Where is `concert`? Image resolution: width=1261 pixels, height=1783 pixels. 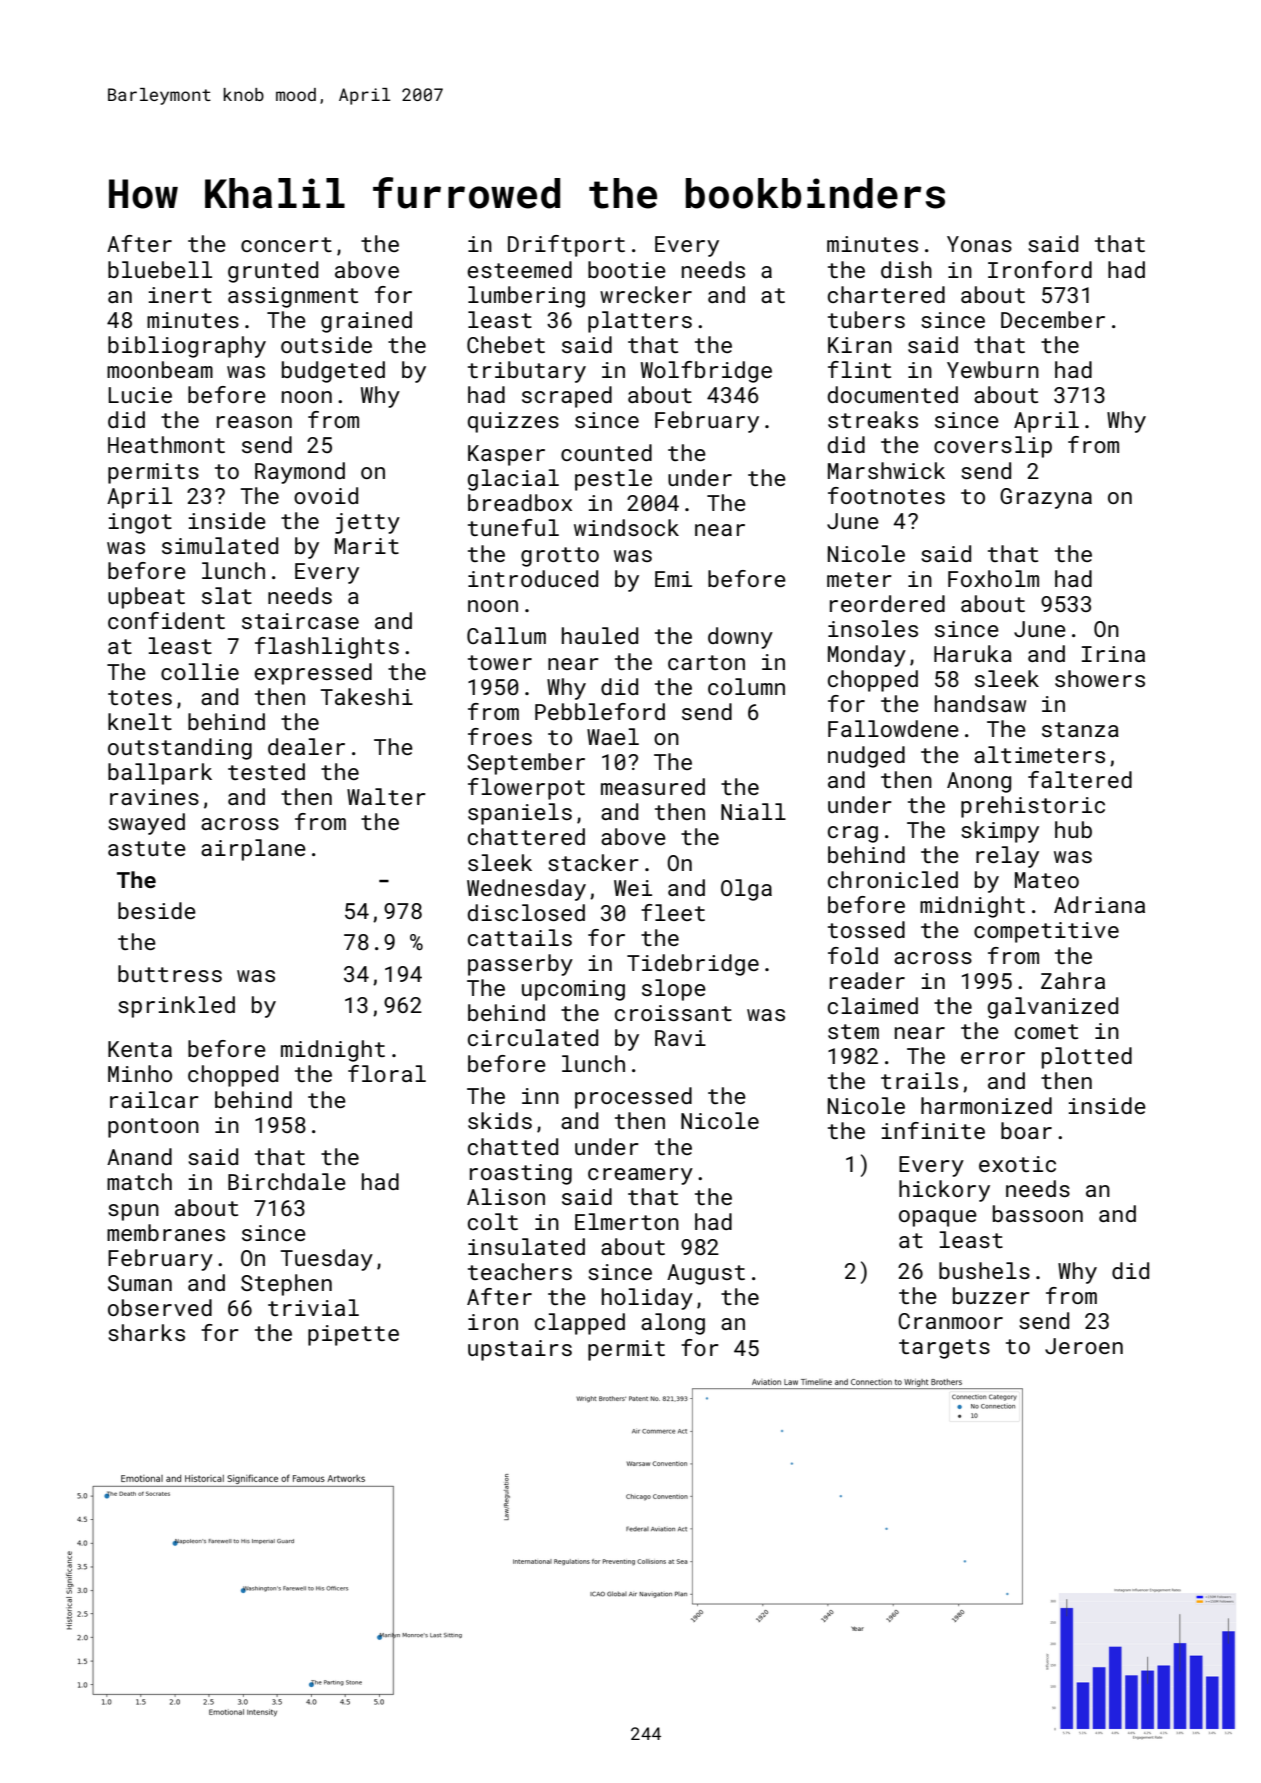 concert is located at coordinates (286, 244).
